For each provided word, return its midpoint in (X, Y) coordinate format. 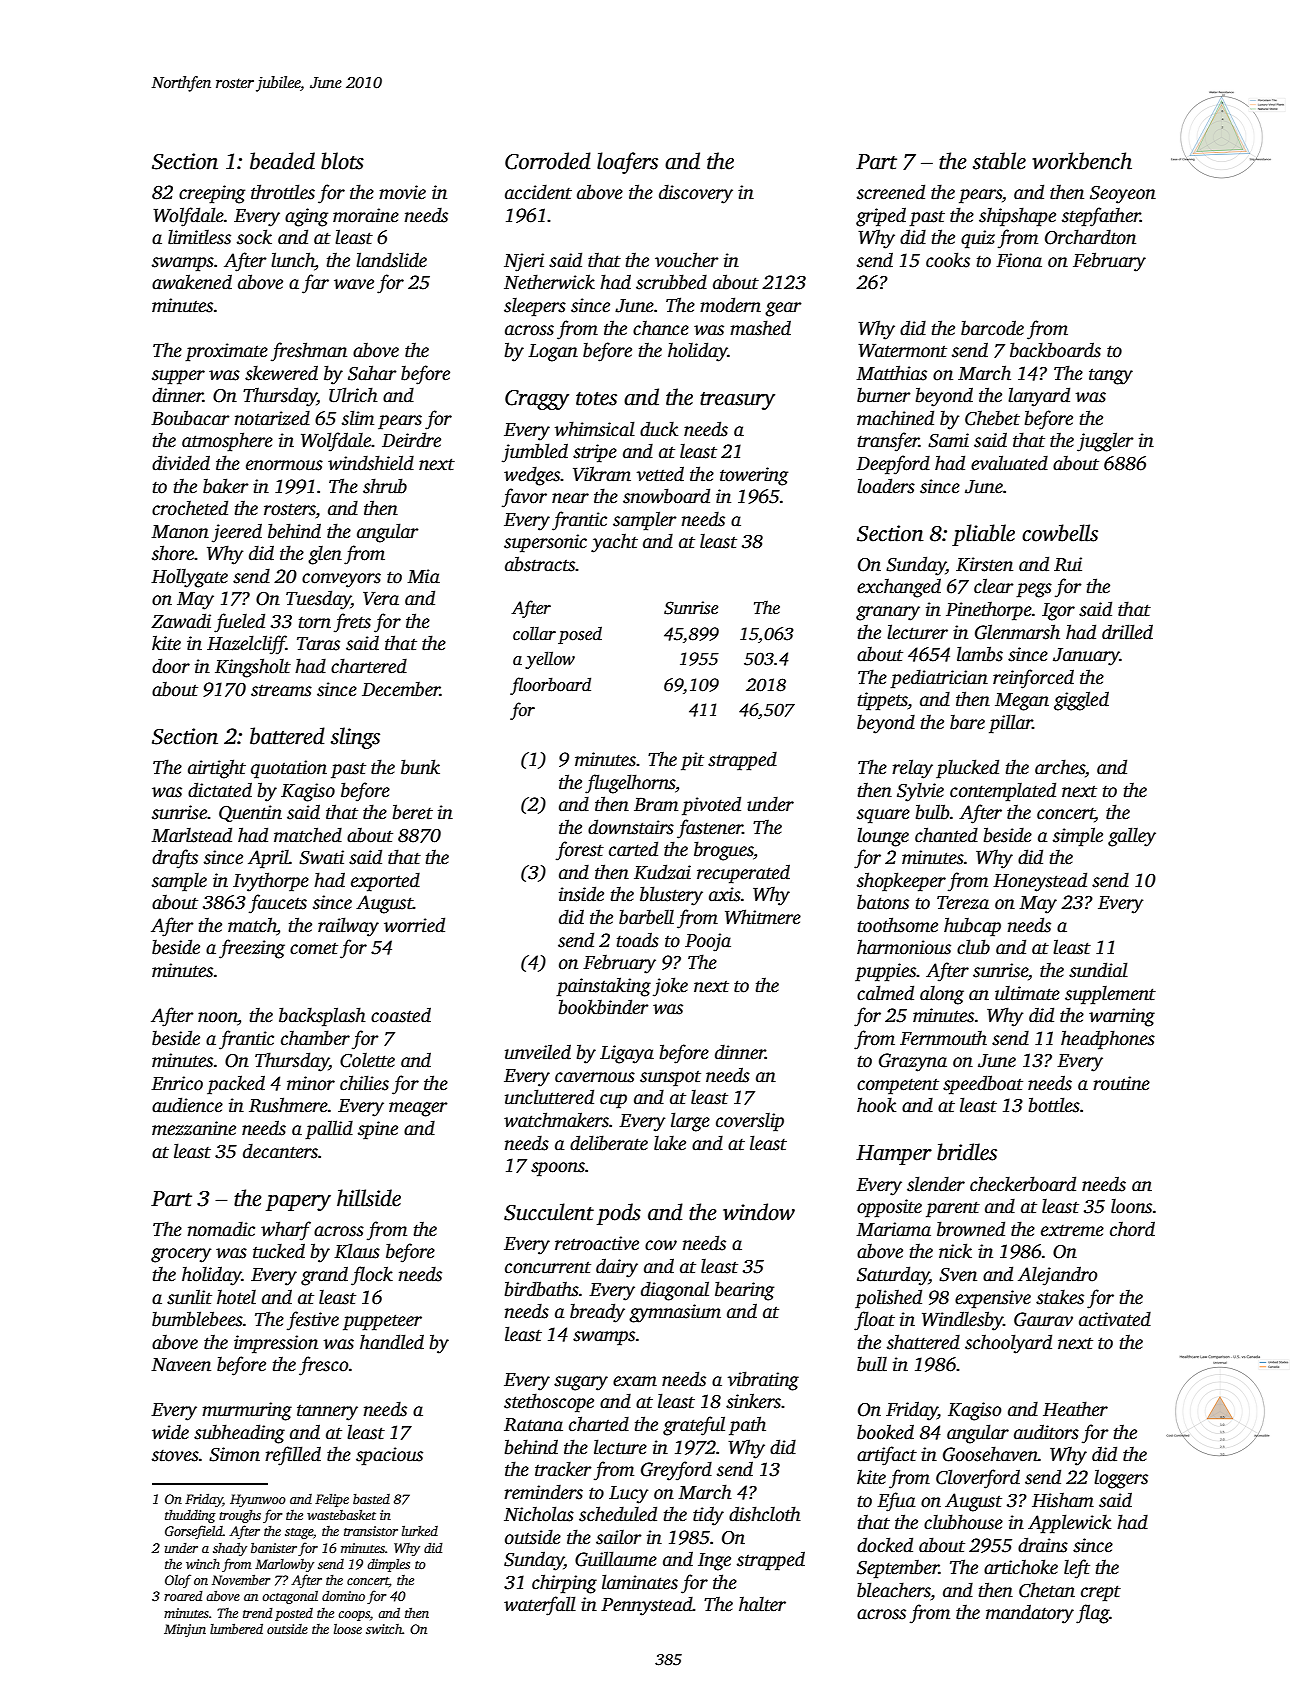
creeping (212, 194)
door (171, 666)
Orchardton (1090, 237)
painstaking (603, 987)
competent (898, 1087)
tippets (883, 701)
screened (891, 192)
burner (884, 395)
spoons (558, 1169)
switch (384, 1629)
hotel (236, 1297)
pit (692, 761)
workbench (1082, 161)
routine (1121, 1083)
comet (314, 949)
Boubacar (190, 418)
